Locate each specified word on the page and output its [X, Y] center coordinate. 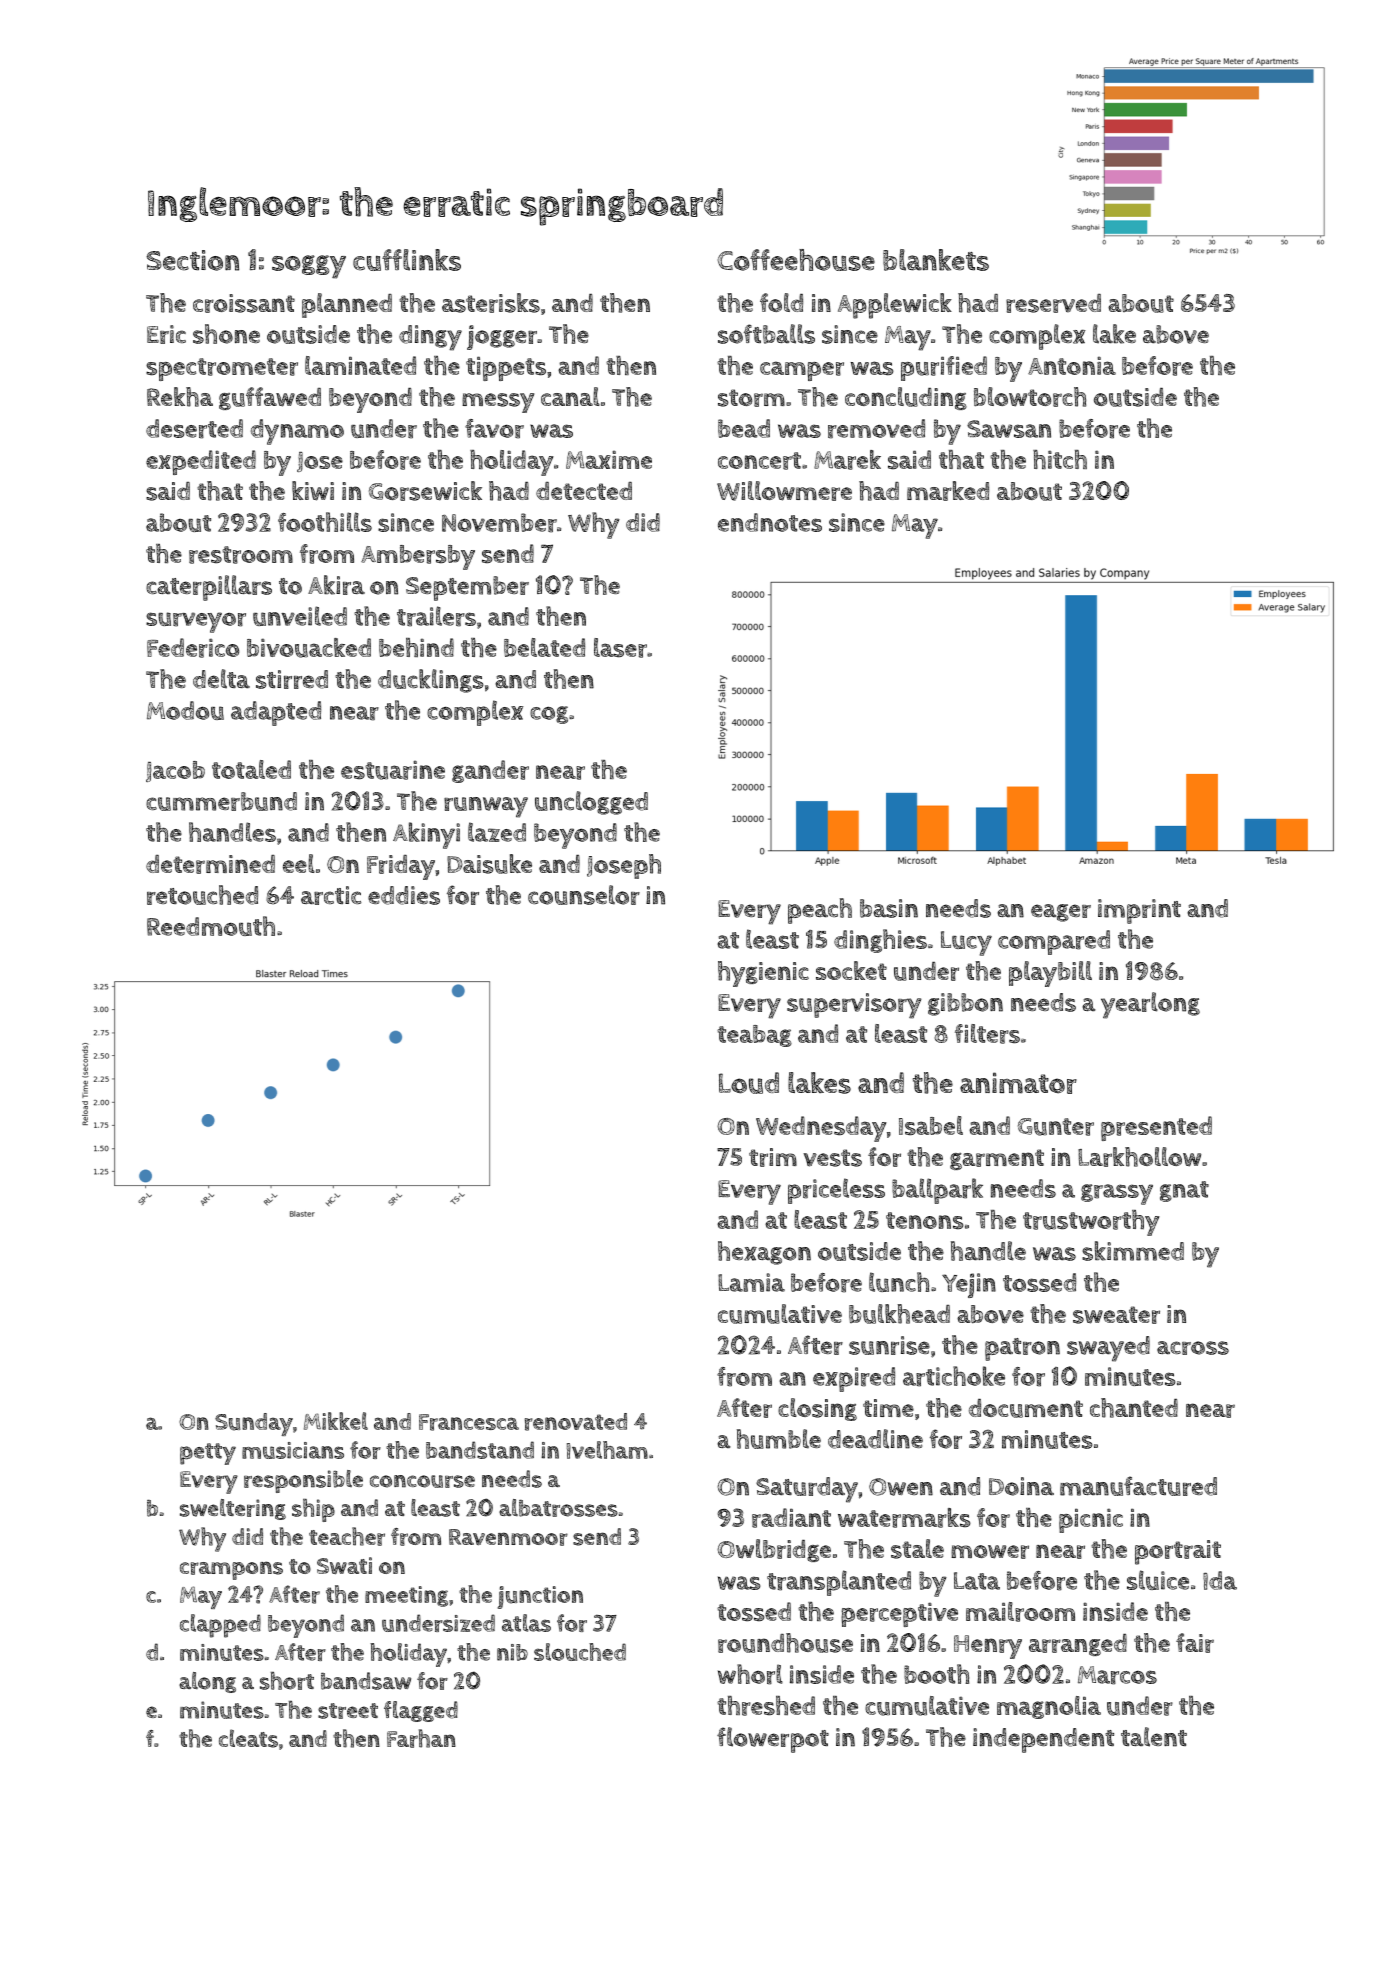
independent [1043, 1740]
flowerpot [773, 1740]
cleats [248, 1738]
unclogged [591, 803]
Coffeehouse [796, 260]
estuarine [393, 770]
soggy [309, 267]
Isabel [931, 1125]
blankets [936, 260]
